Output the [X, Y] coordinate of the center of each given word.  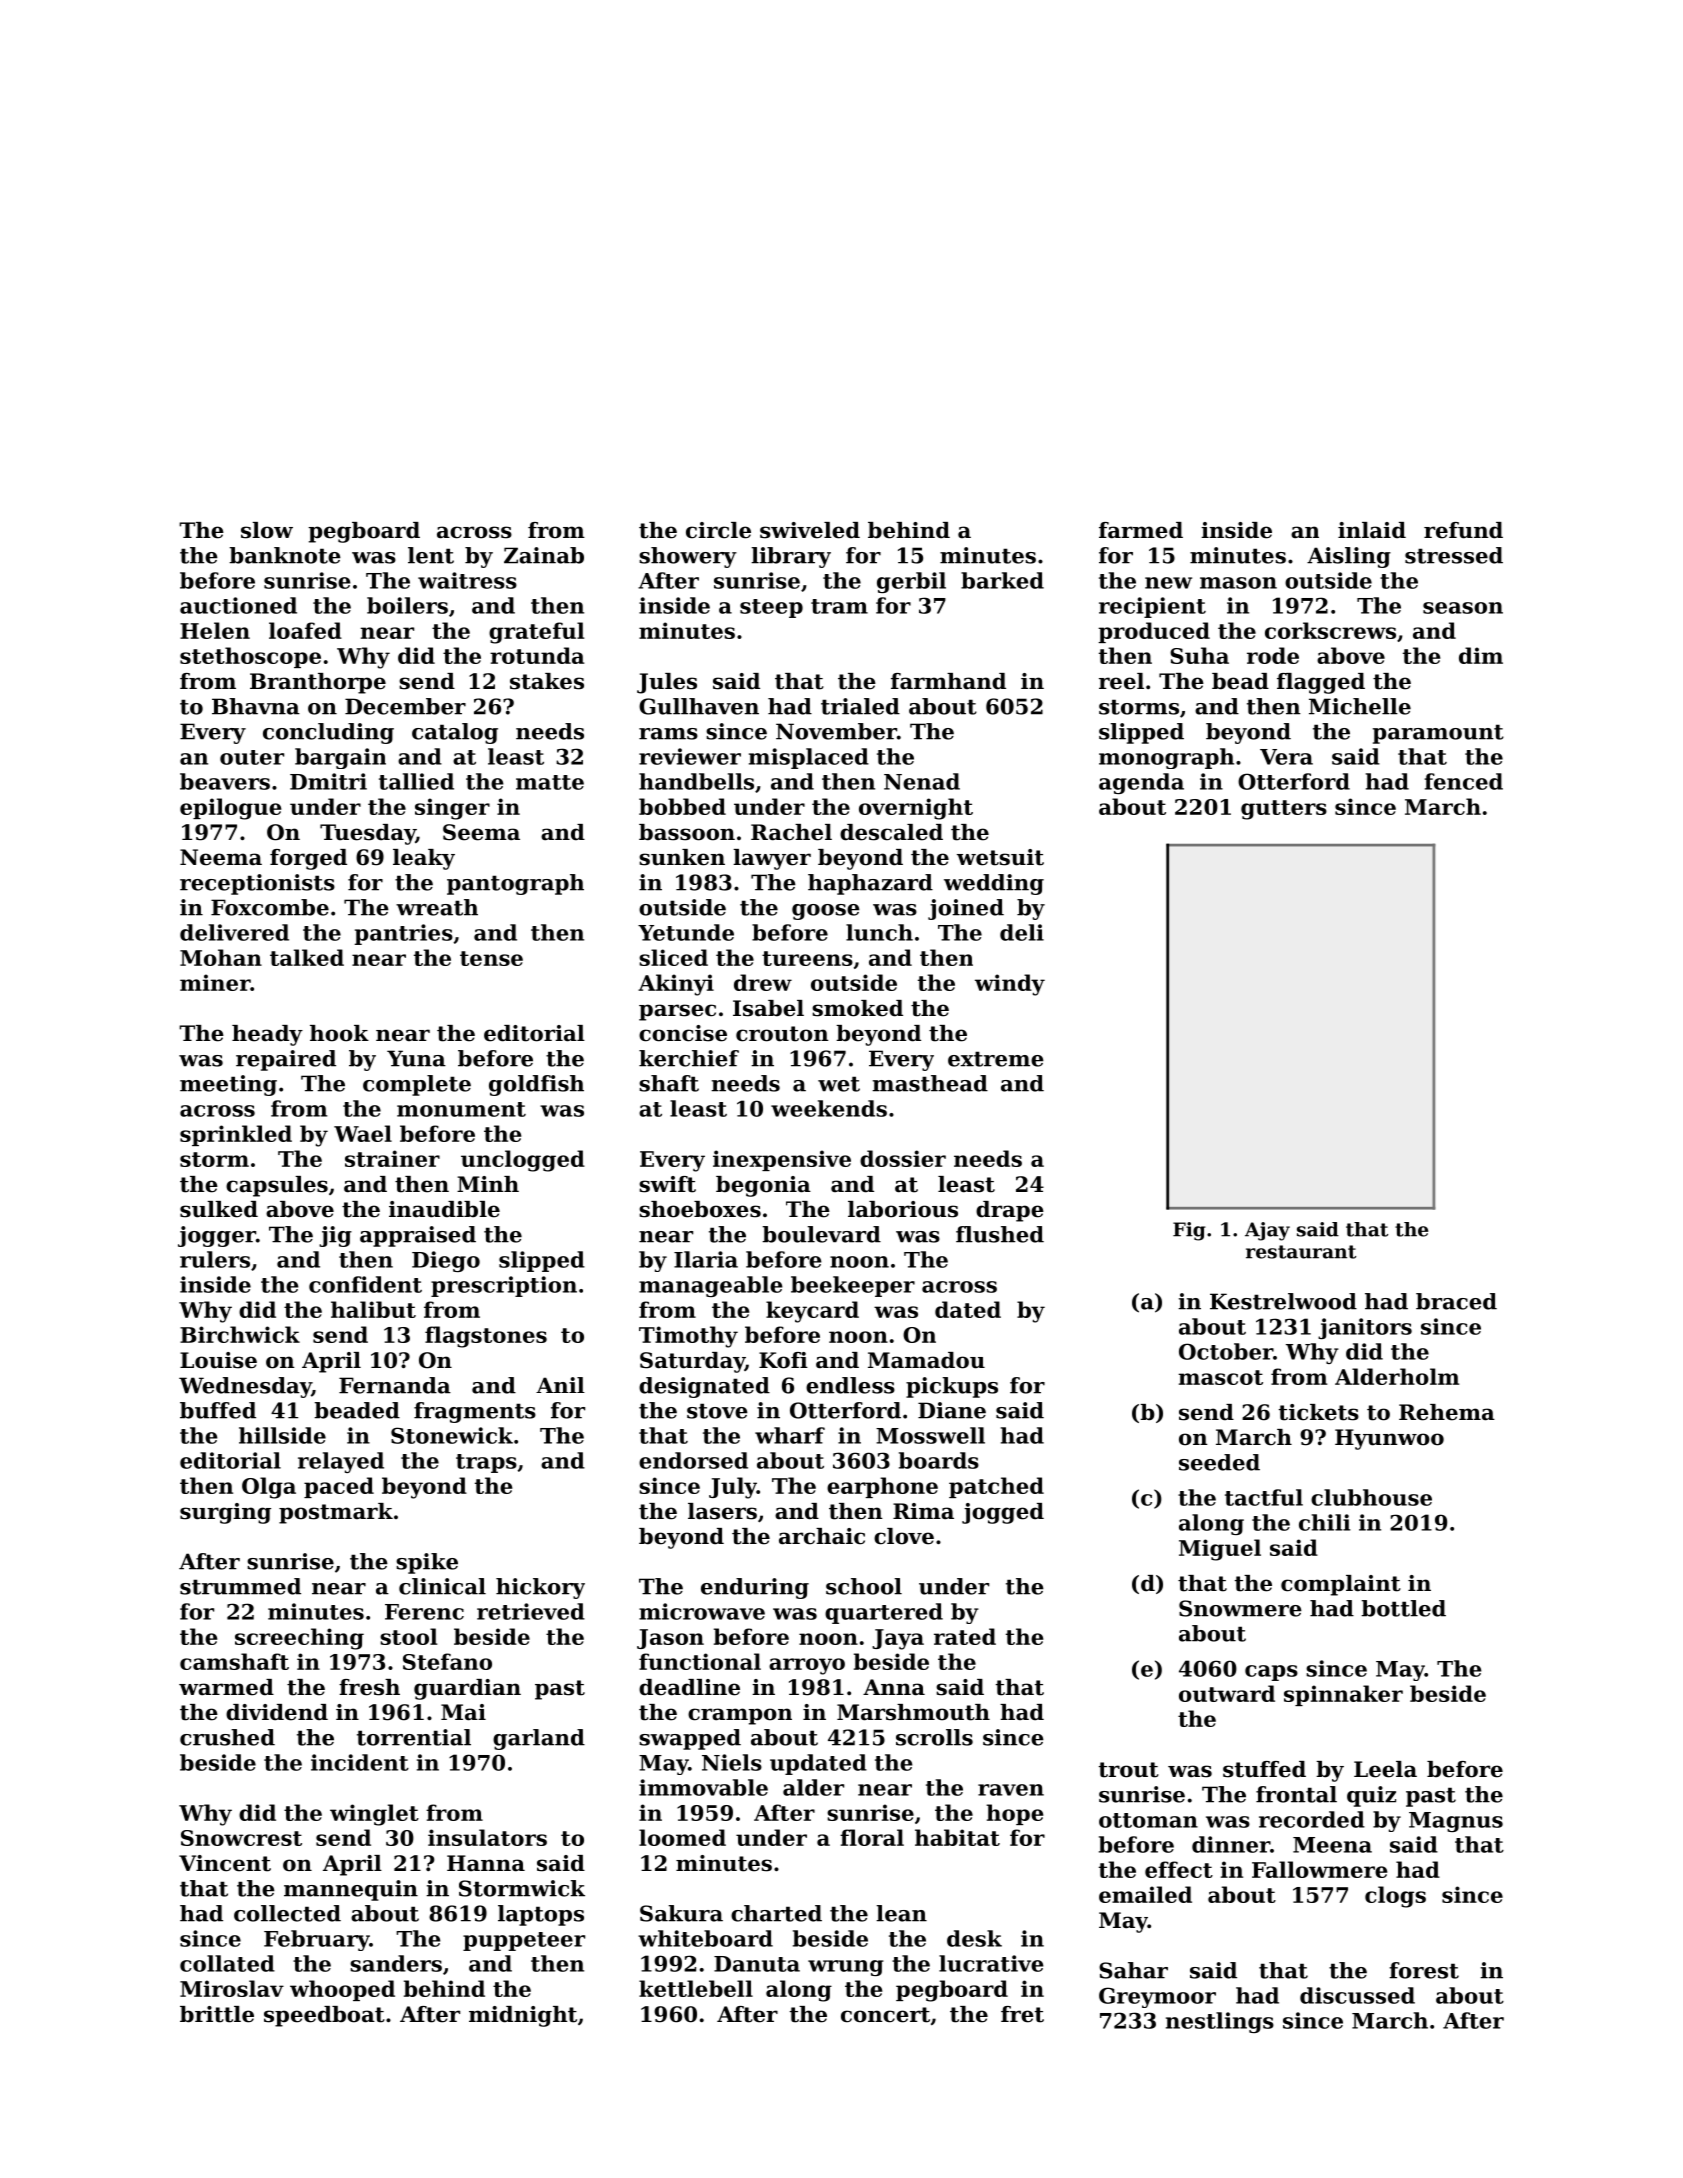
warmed [226, 1687]
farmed [1141, 530]
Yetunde [686, 932]
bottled [1403, 1608]
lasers [722, 1511]
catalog [455, 733]
